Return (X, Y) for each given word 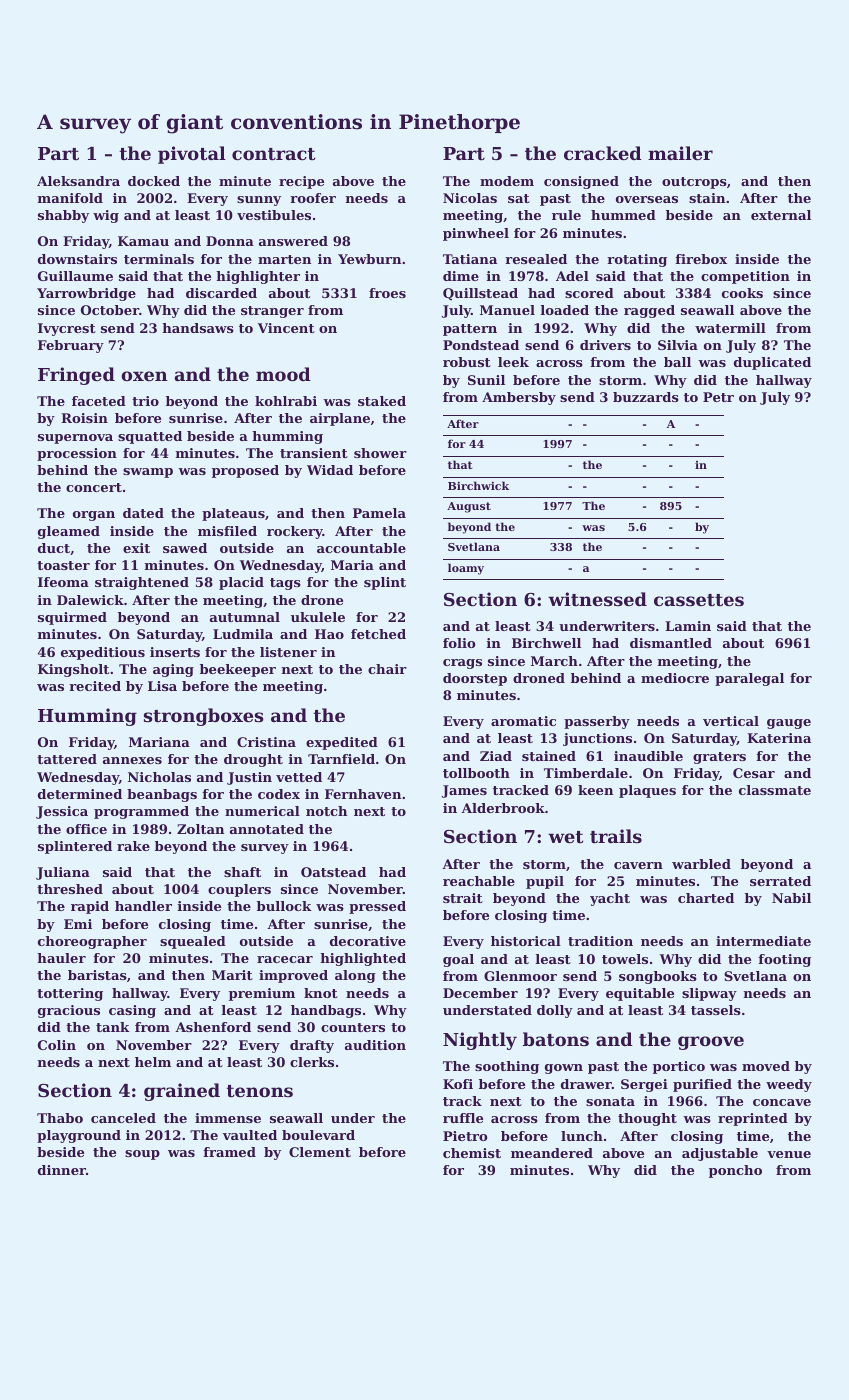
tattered (67, 759)
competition (745, 277)
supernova (75, 439)
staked (382, 401)
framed (229, 1152)
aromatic (523, 721)
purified (702, 1085)
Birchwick (478, 485)
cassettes (699, 600)
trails (616, 836)
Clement (320, 1152)
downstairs (77, 259)
